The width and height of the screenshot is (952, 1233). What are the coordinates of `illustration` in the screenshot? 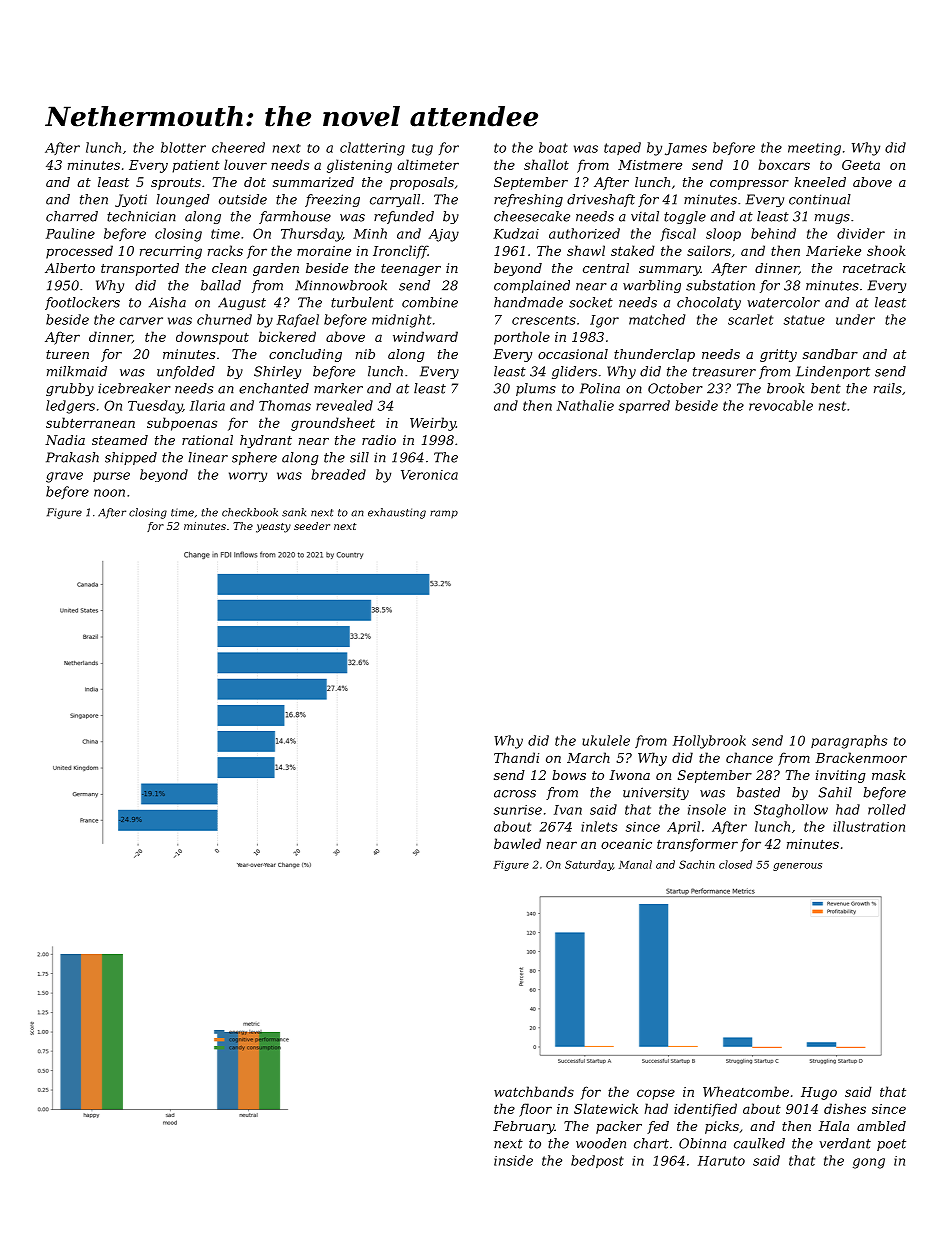 It's located at (869, 826).
